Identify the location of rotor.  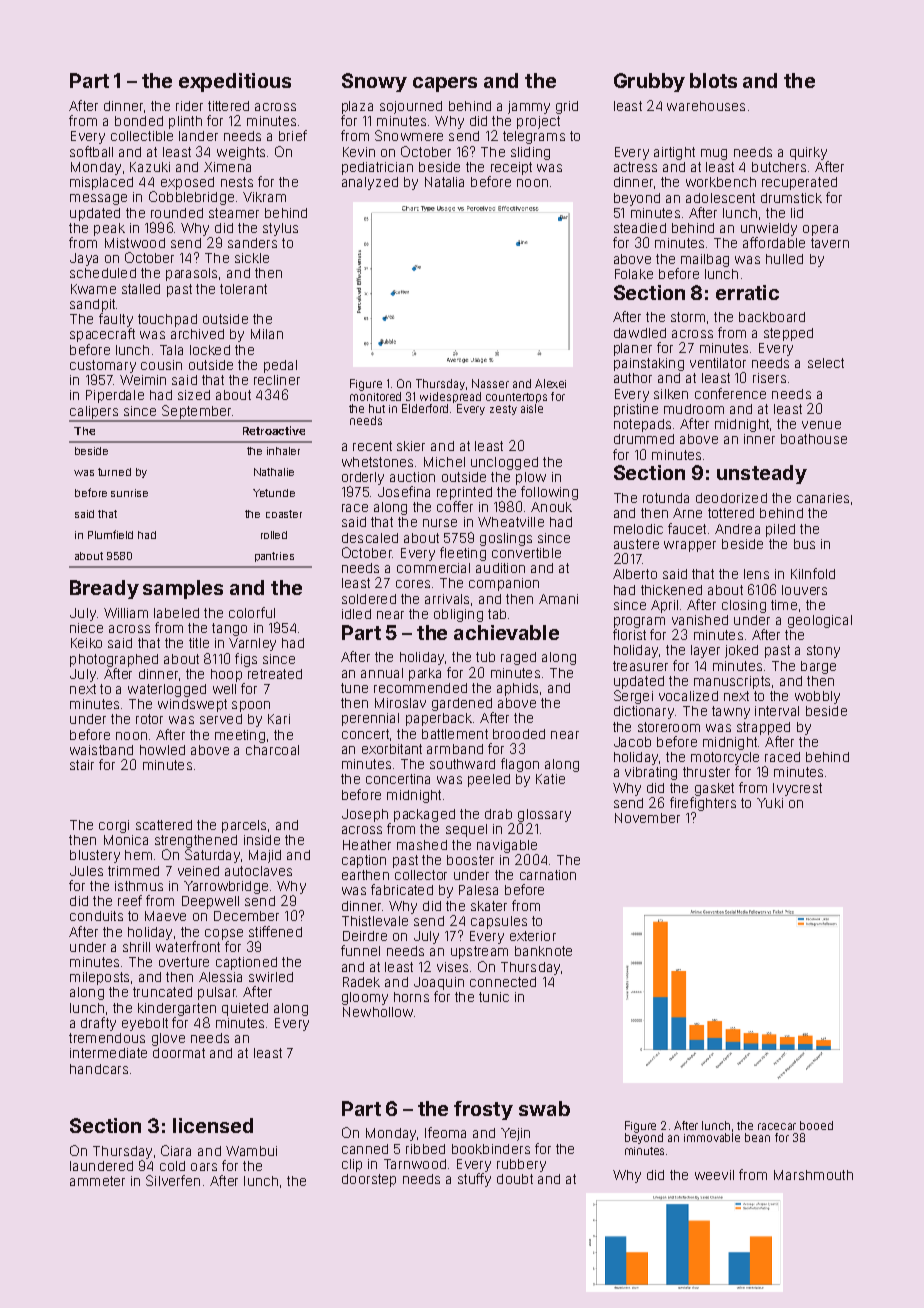
(149, 719).
